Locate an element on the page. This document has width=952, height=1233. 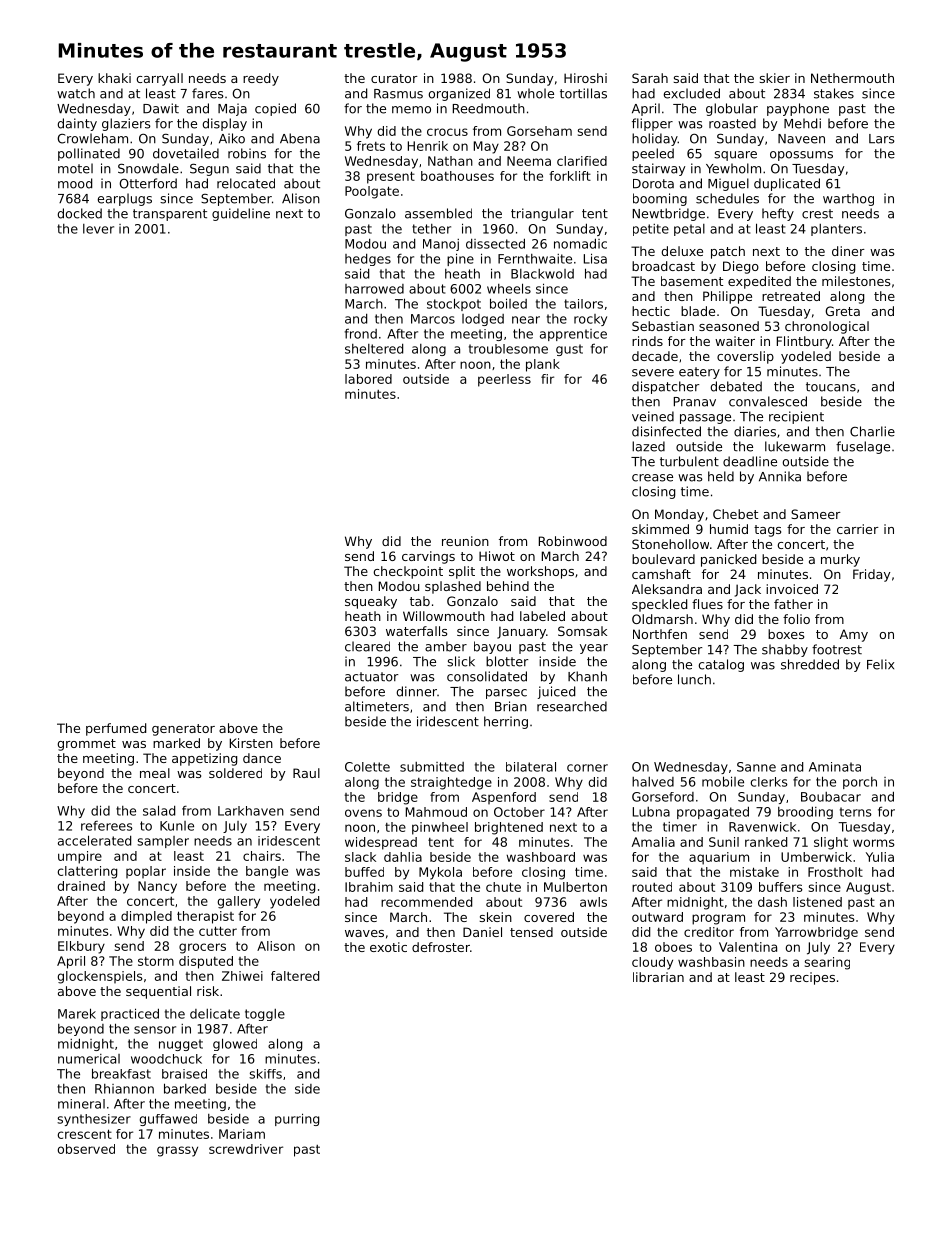
toucans is located at coordinates (831, 387).
